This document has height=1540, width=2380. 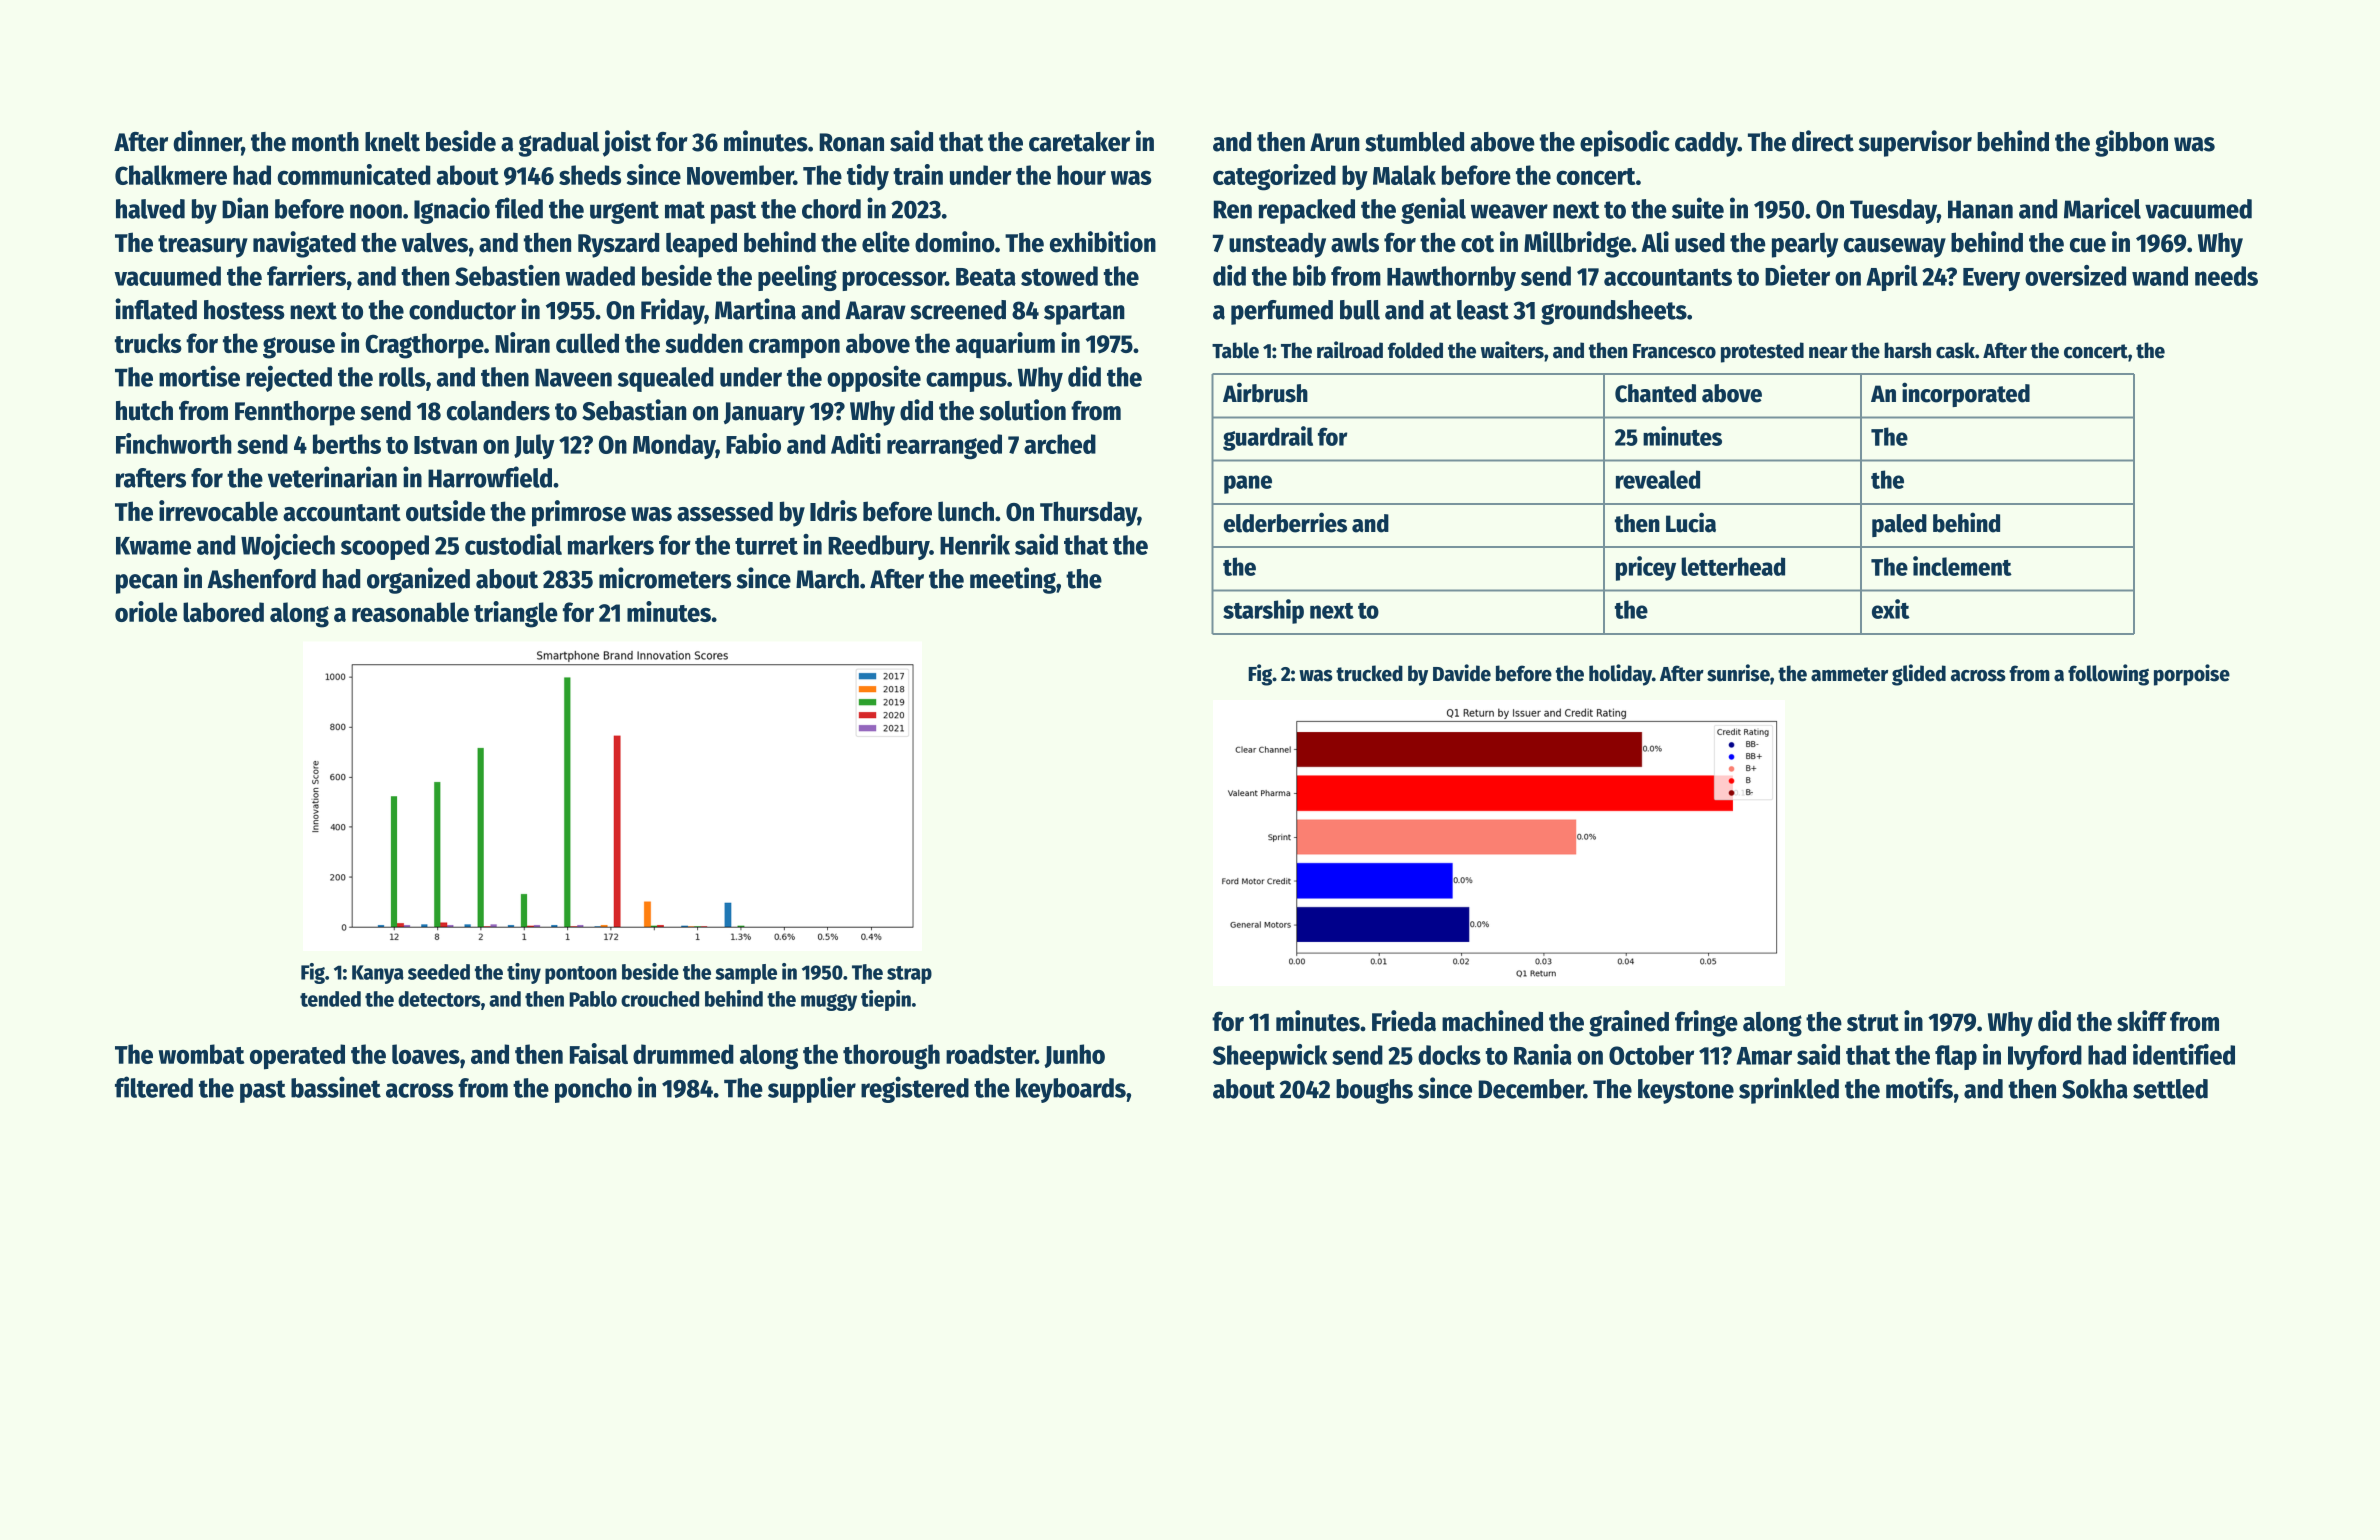 What do you see at coordinates (1899, 525) in the document?
I see `paled` at bounding box center [1899, 525].
